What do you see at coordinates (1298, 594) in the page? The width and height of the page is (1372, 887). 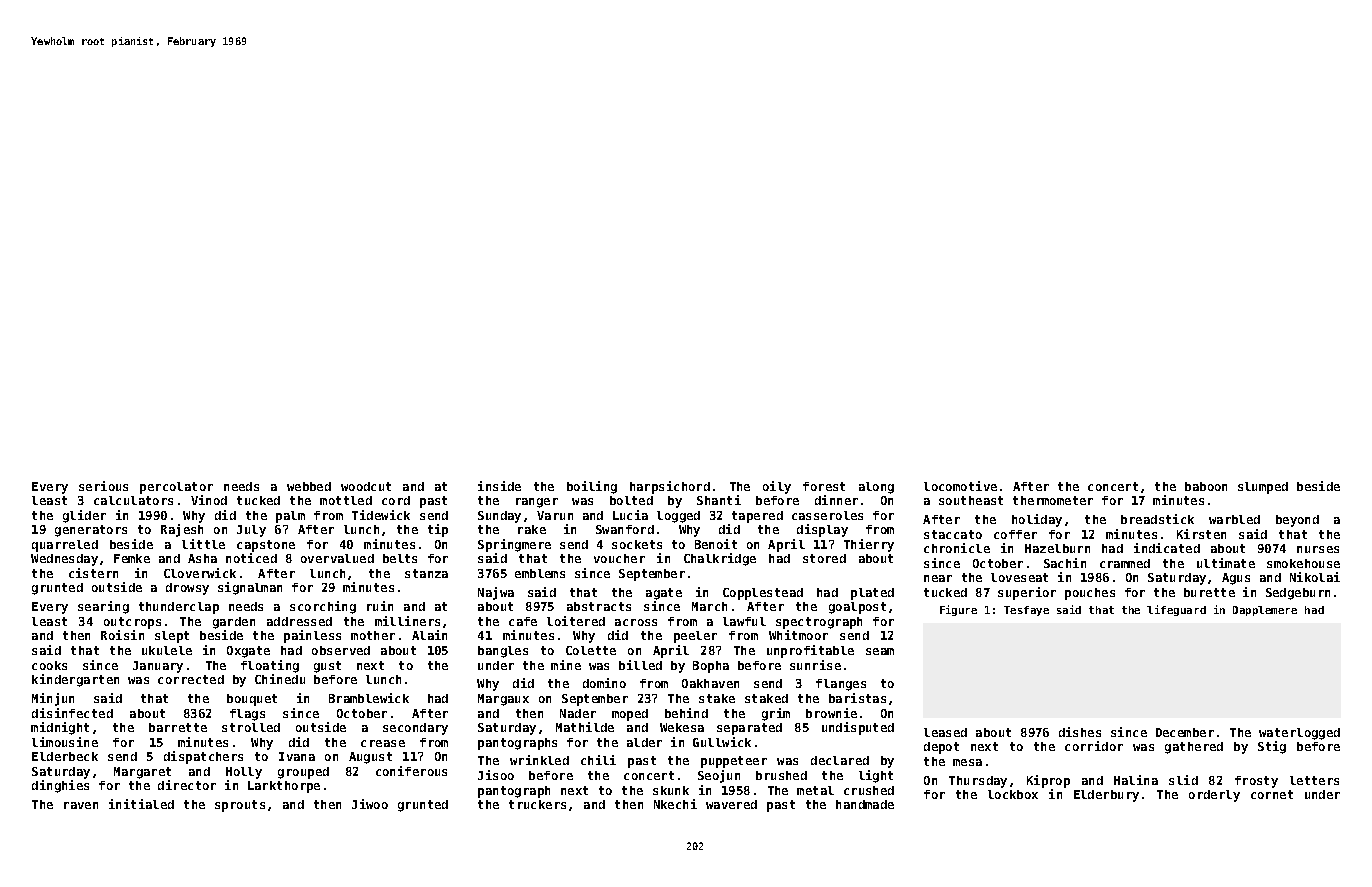 I see `Sedgeburn` at bounding box center [1298, 594].
